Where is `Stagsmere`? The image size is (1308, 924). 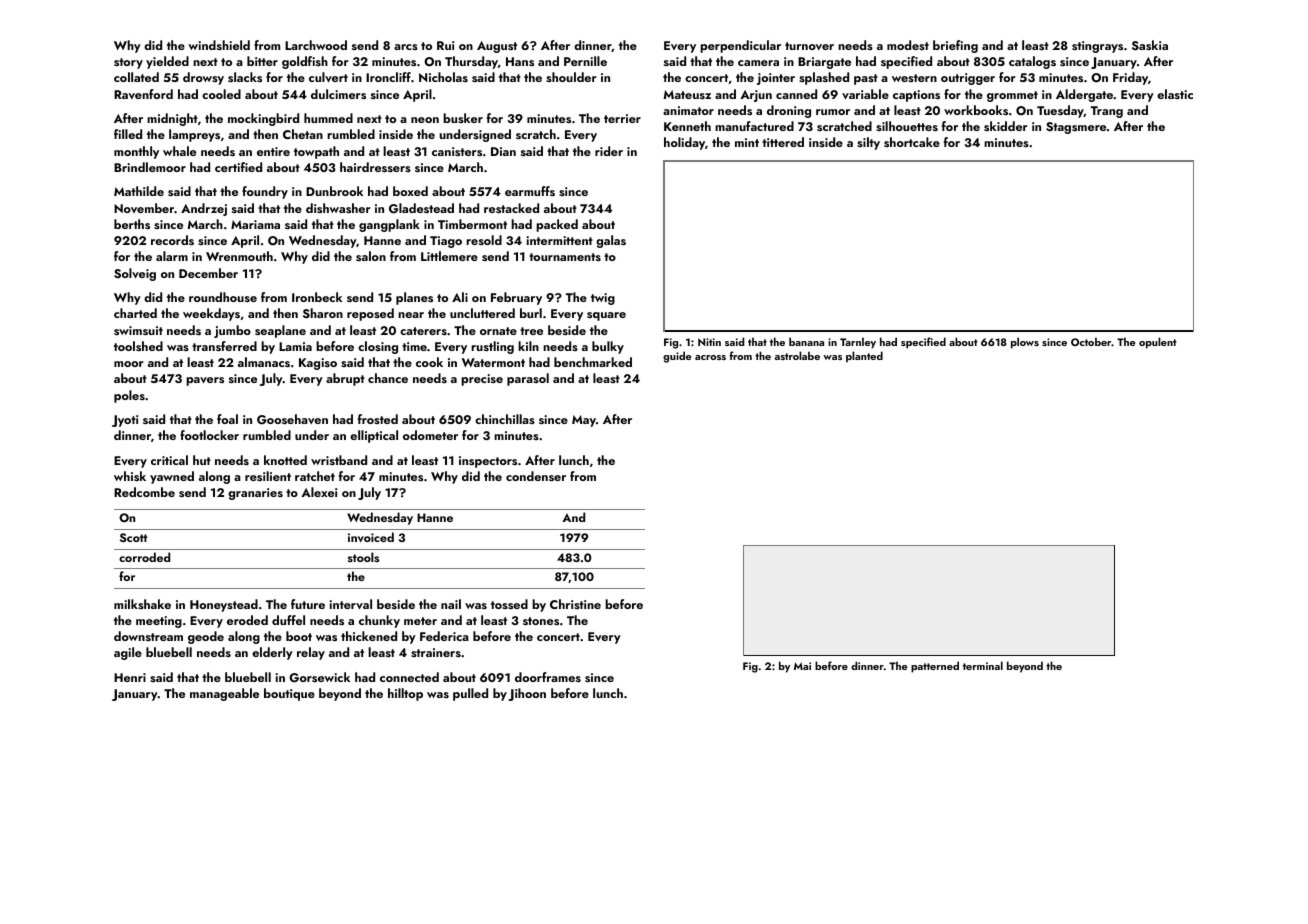
Stagsmere is located at coordinates (1076, 128).
